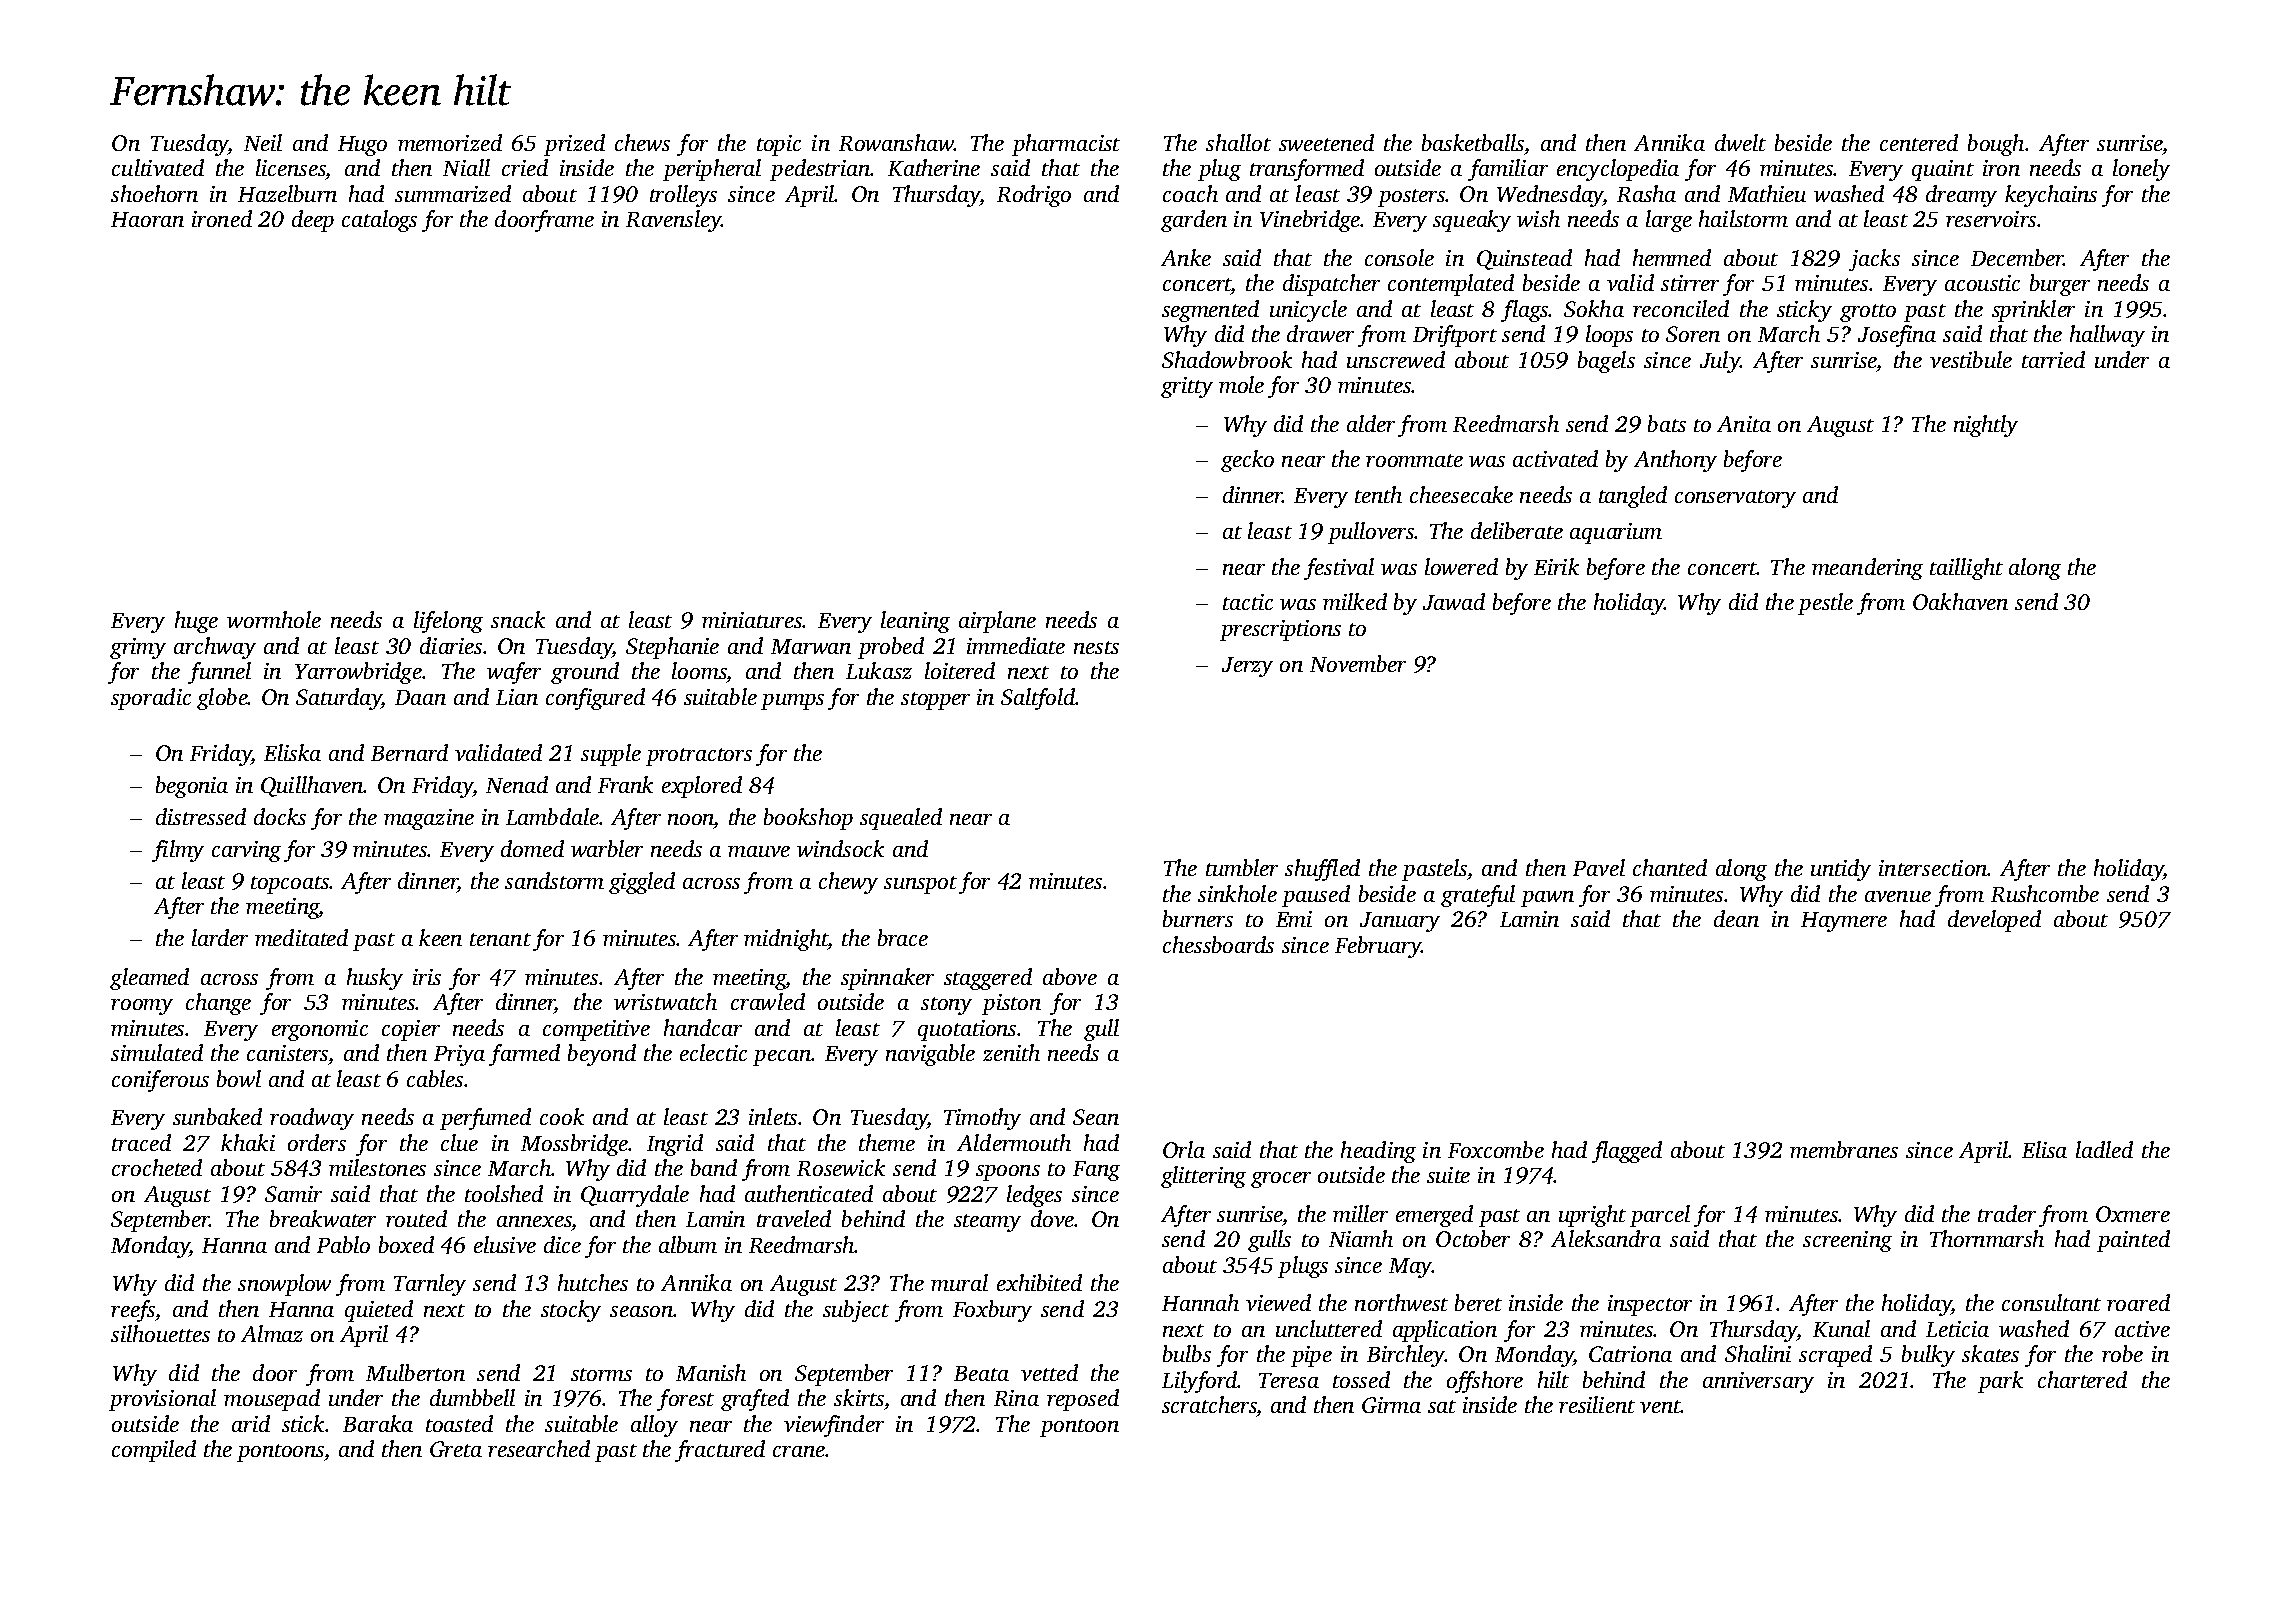 The image size is (2282, 1614). What do you see at coordinates (450, 142) in the page?
I see `memorized` at bounding box center [450, 142].
